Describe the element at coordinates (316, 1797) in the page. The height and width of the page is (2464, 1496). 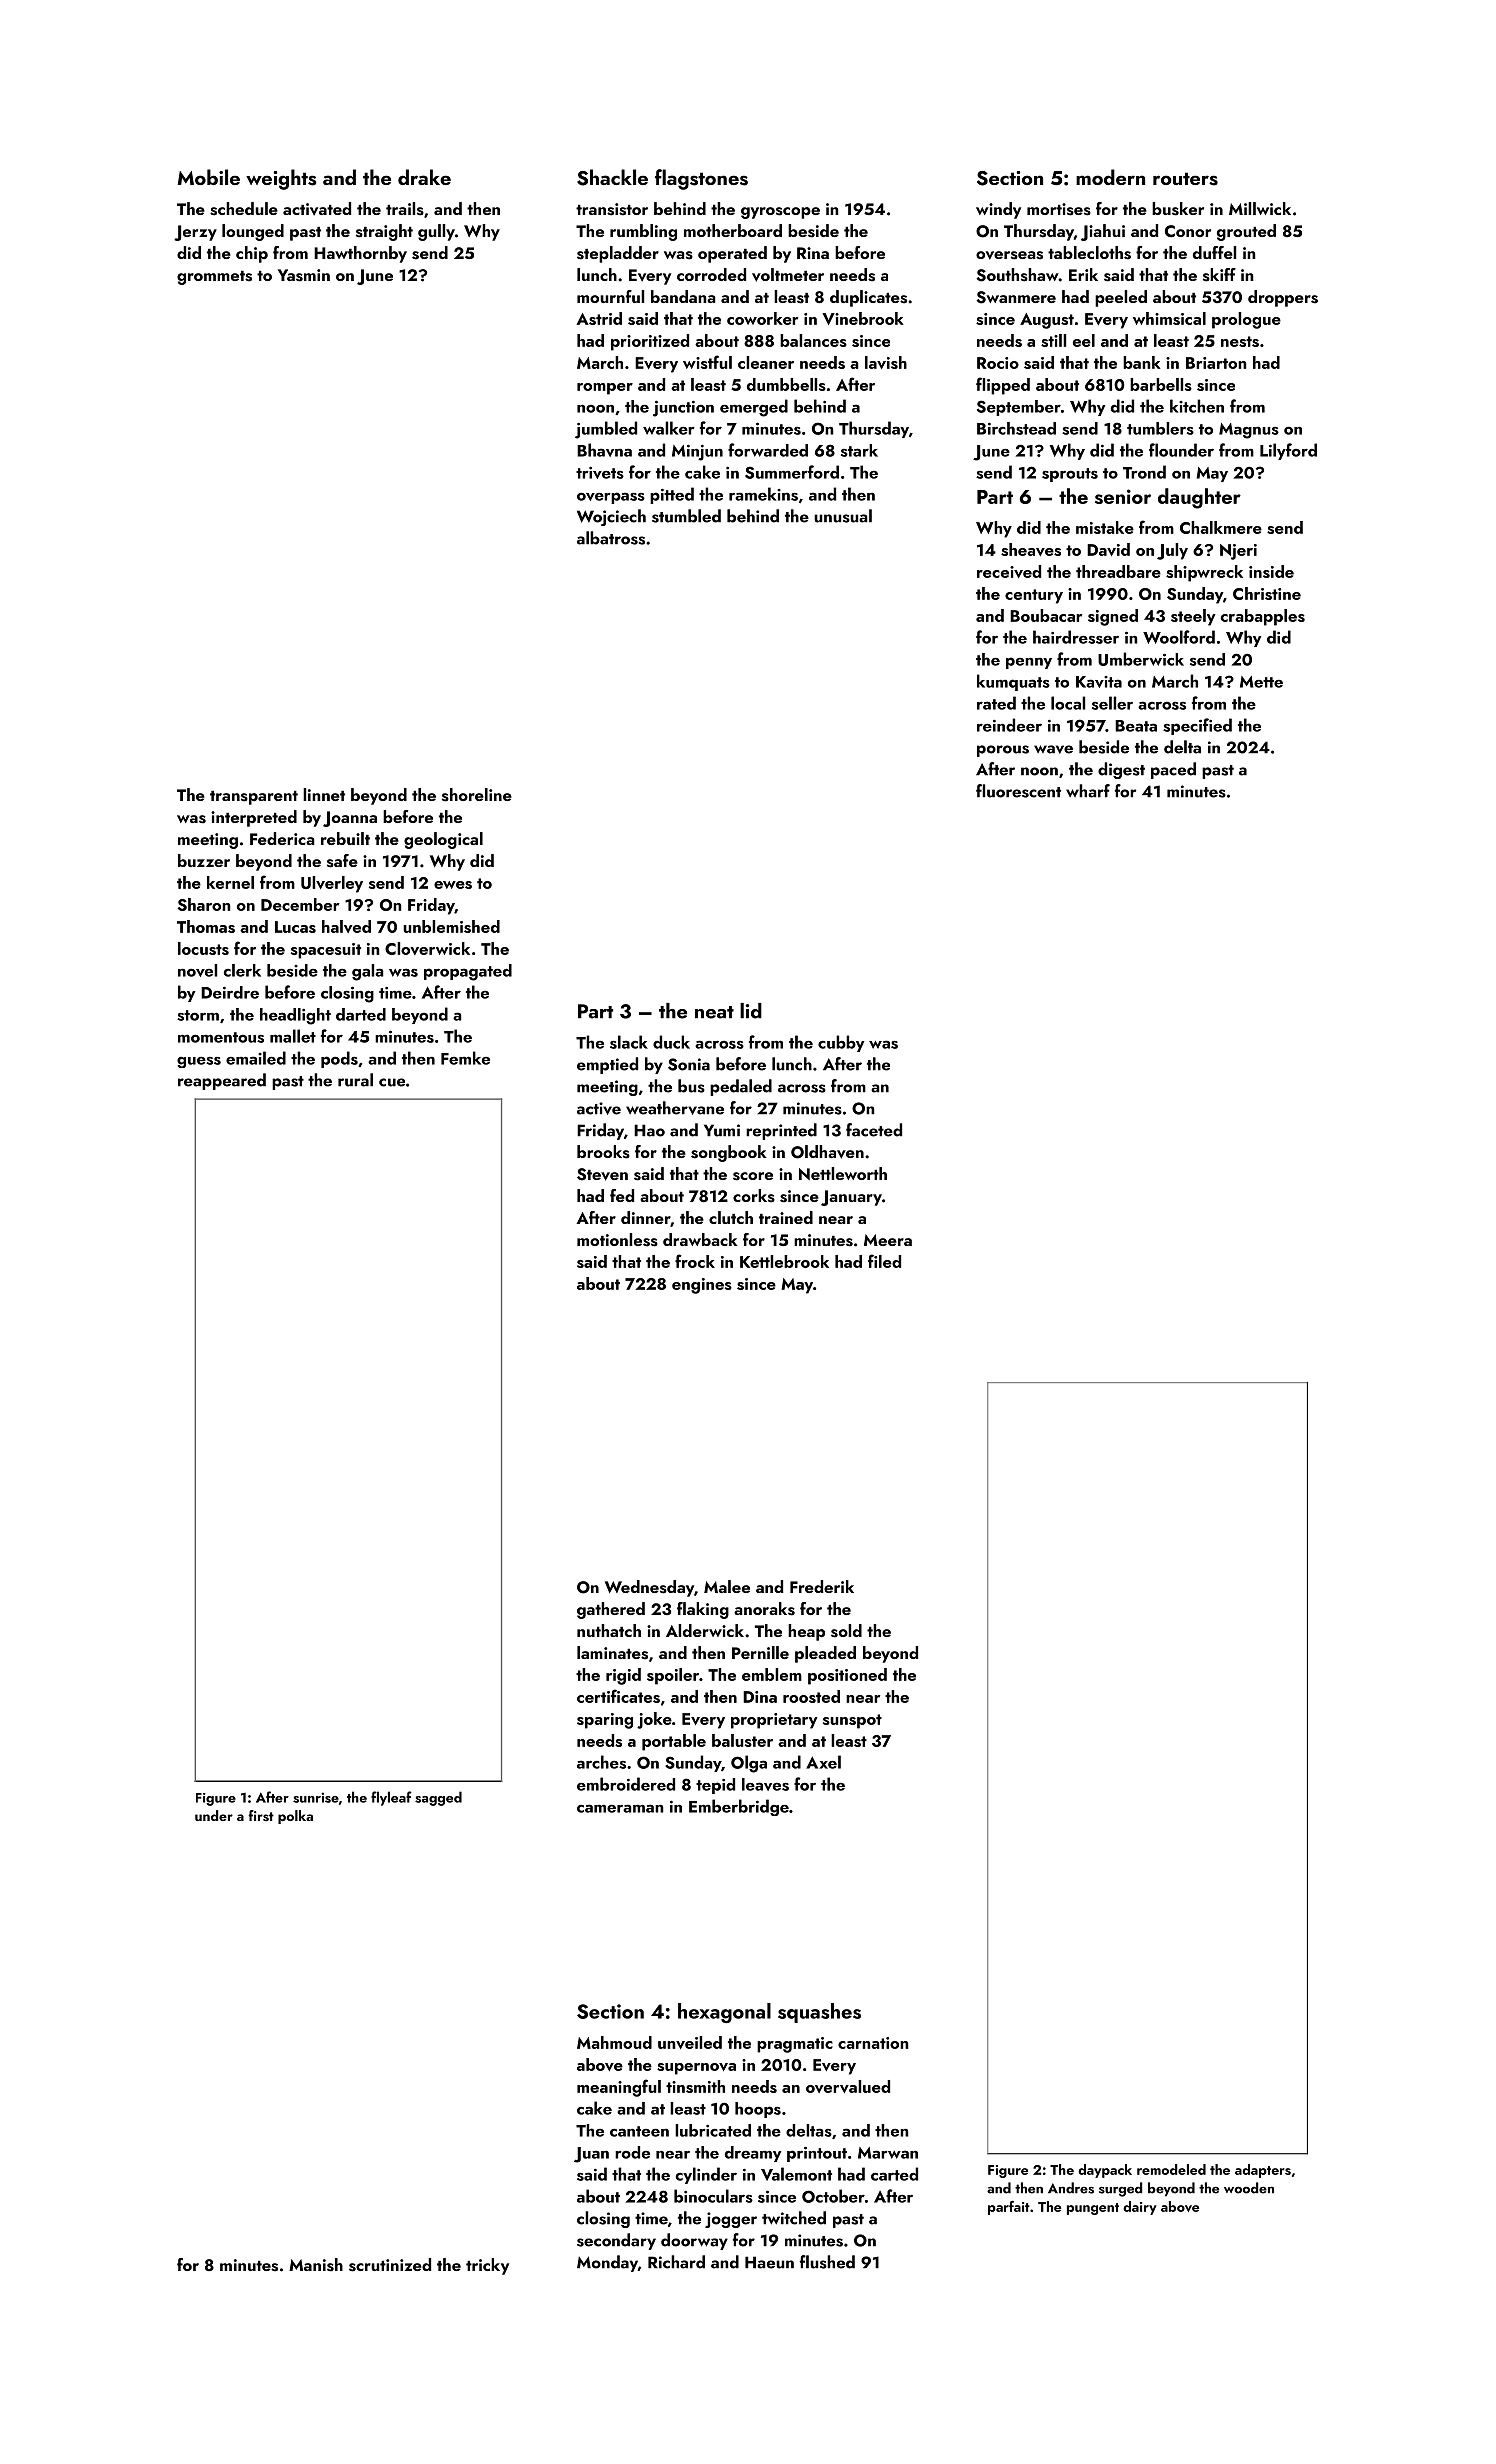
I see `sunrise` at that location.
